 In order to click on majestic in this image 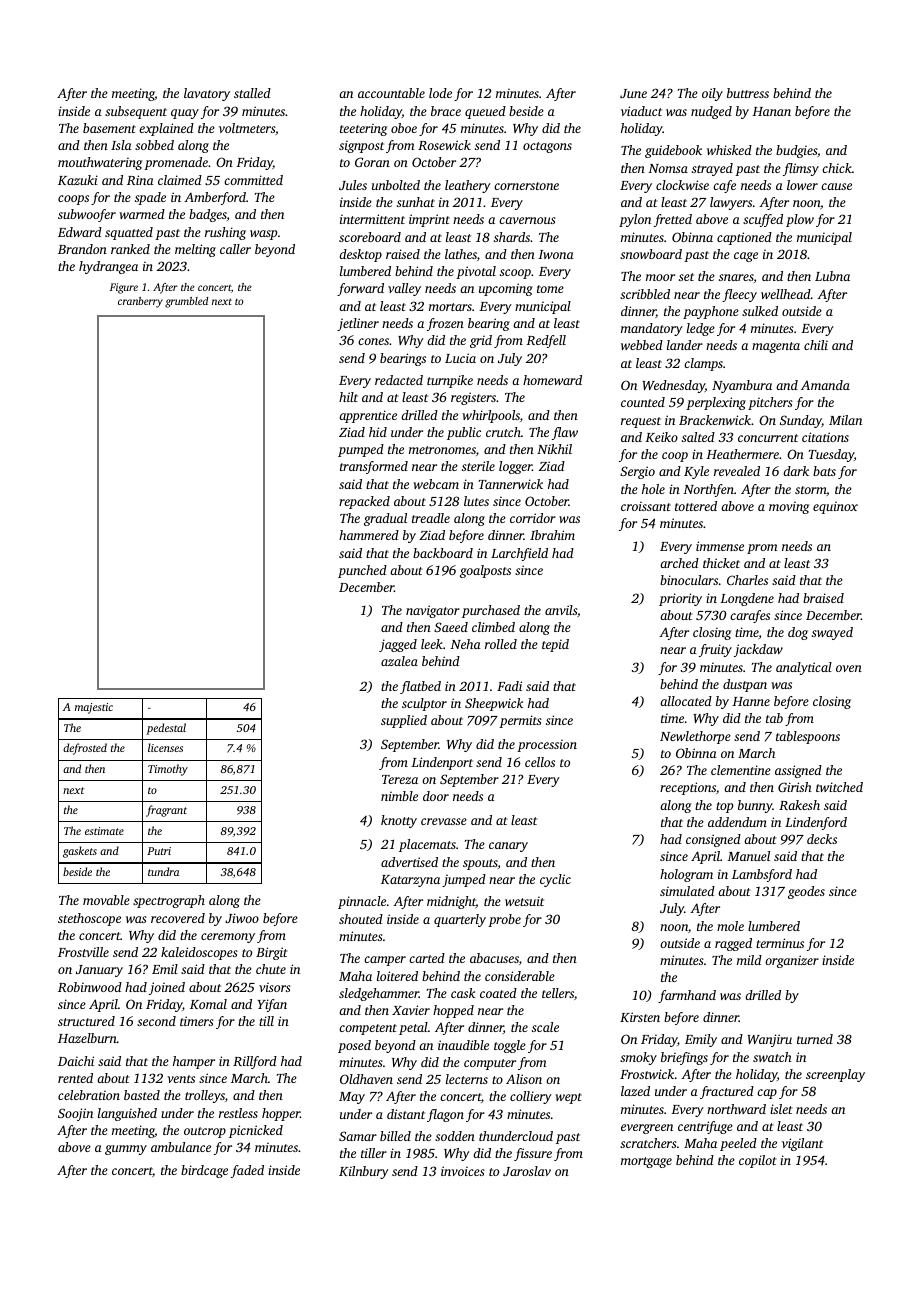, I will do `click(94, 708)`.
